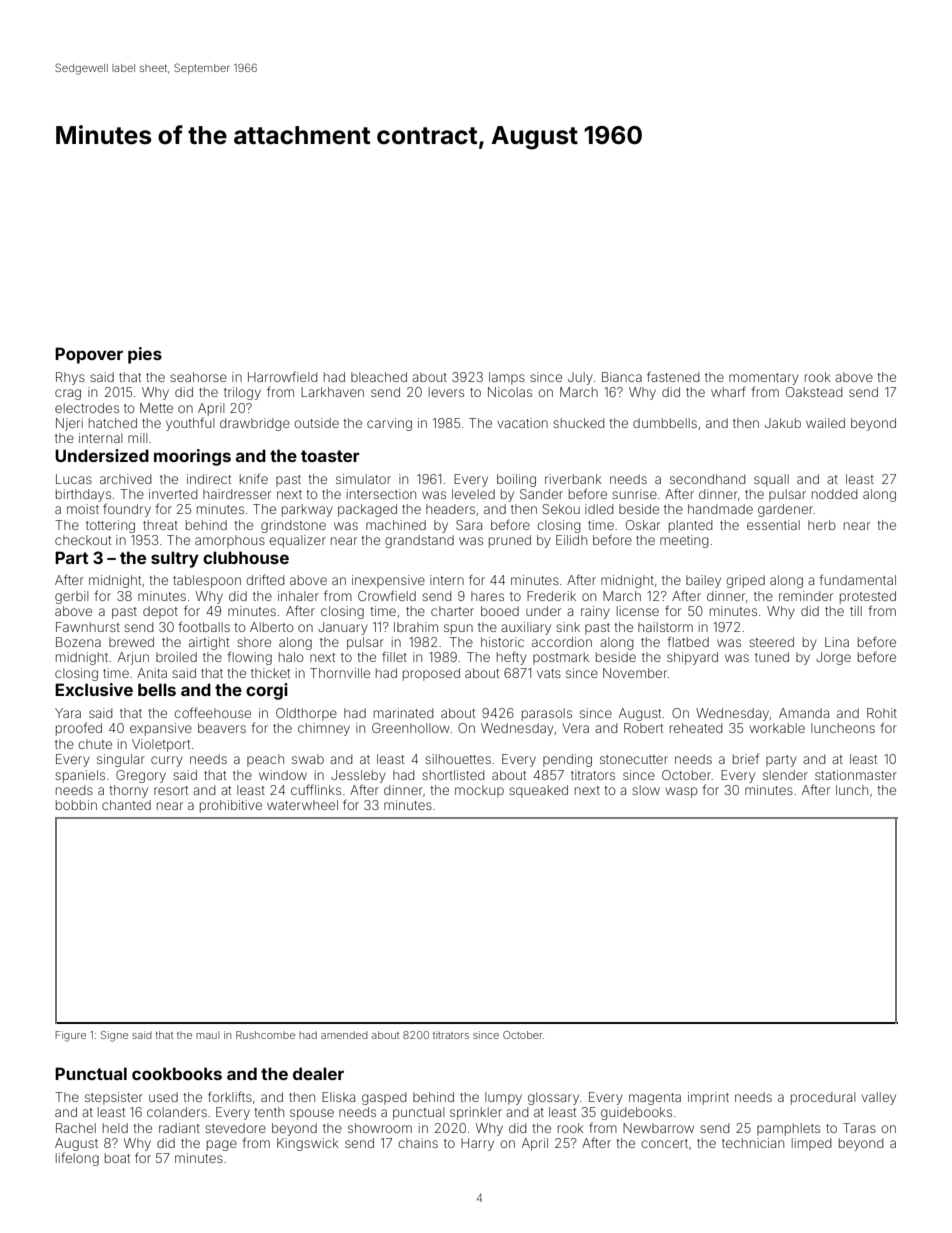  I want to click on valley, so click(879, 1098).
